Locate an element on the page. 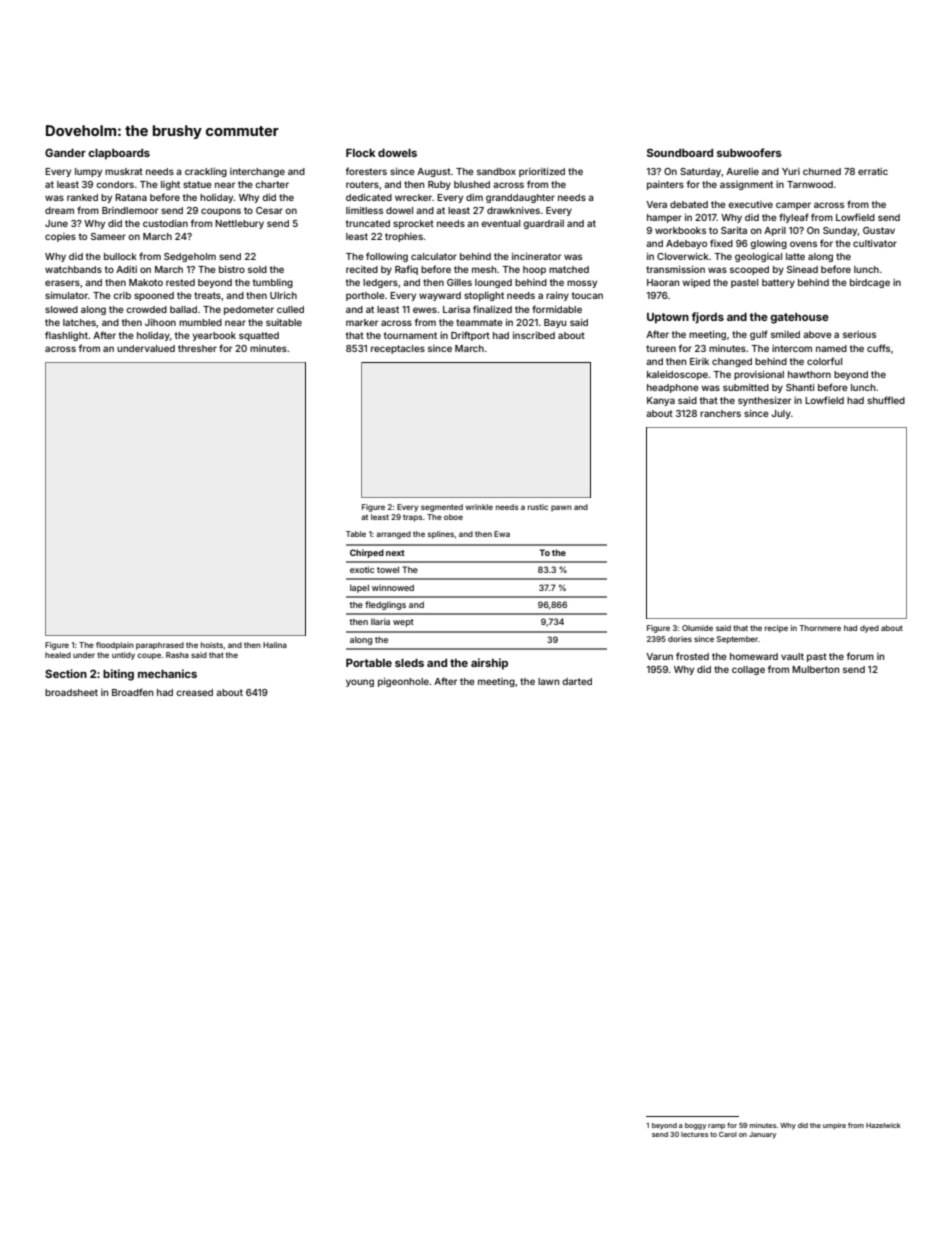 The width and height of the document is (952, 1233). darted is located at coordinates (577, 681).
